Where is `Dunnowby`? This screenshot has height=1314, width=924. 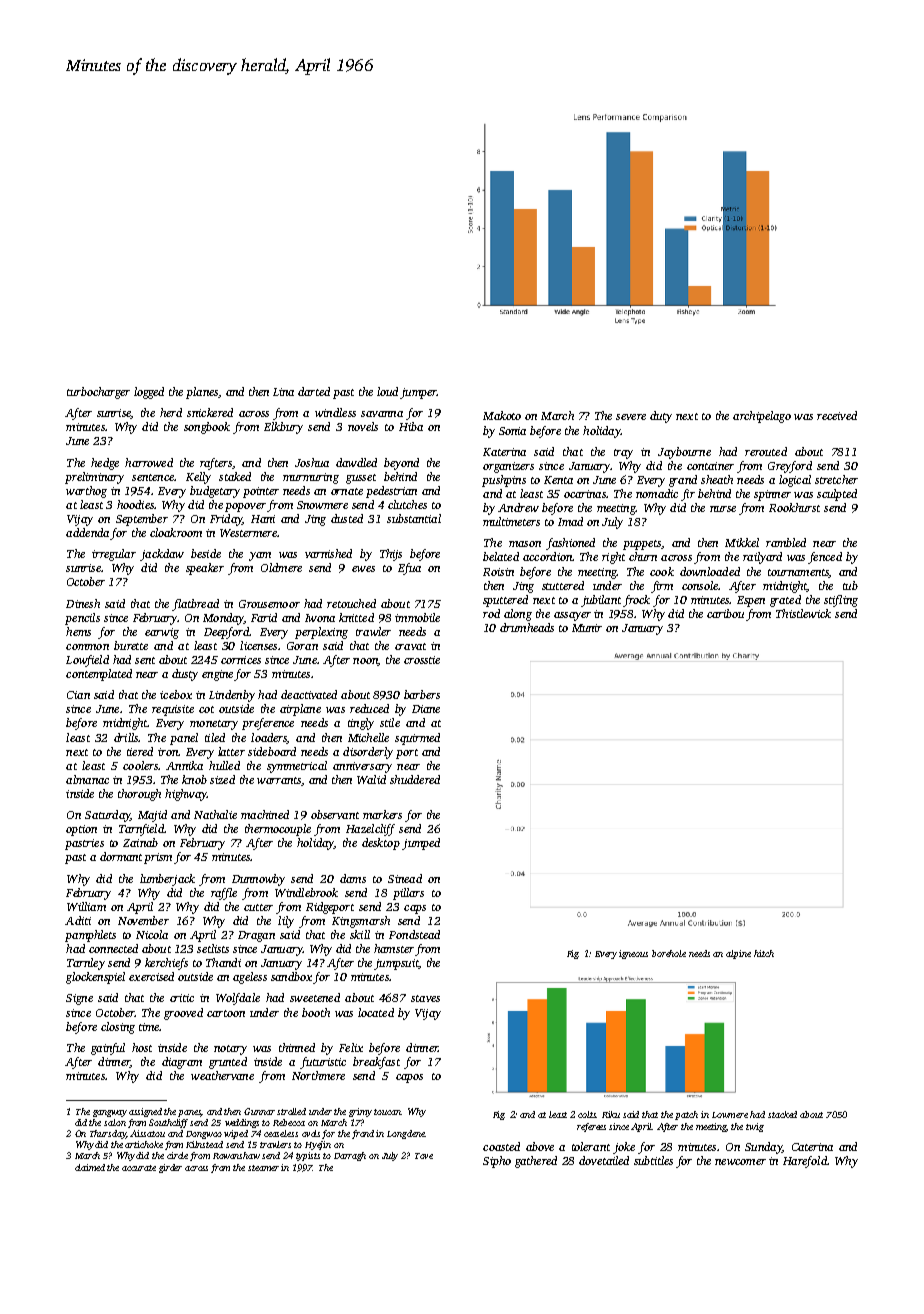 Dunnowby is located at coordinates (258, 880).
